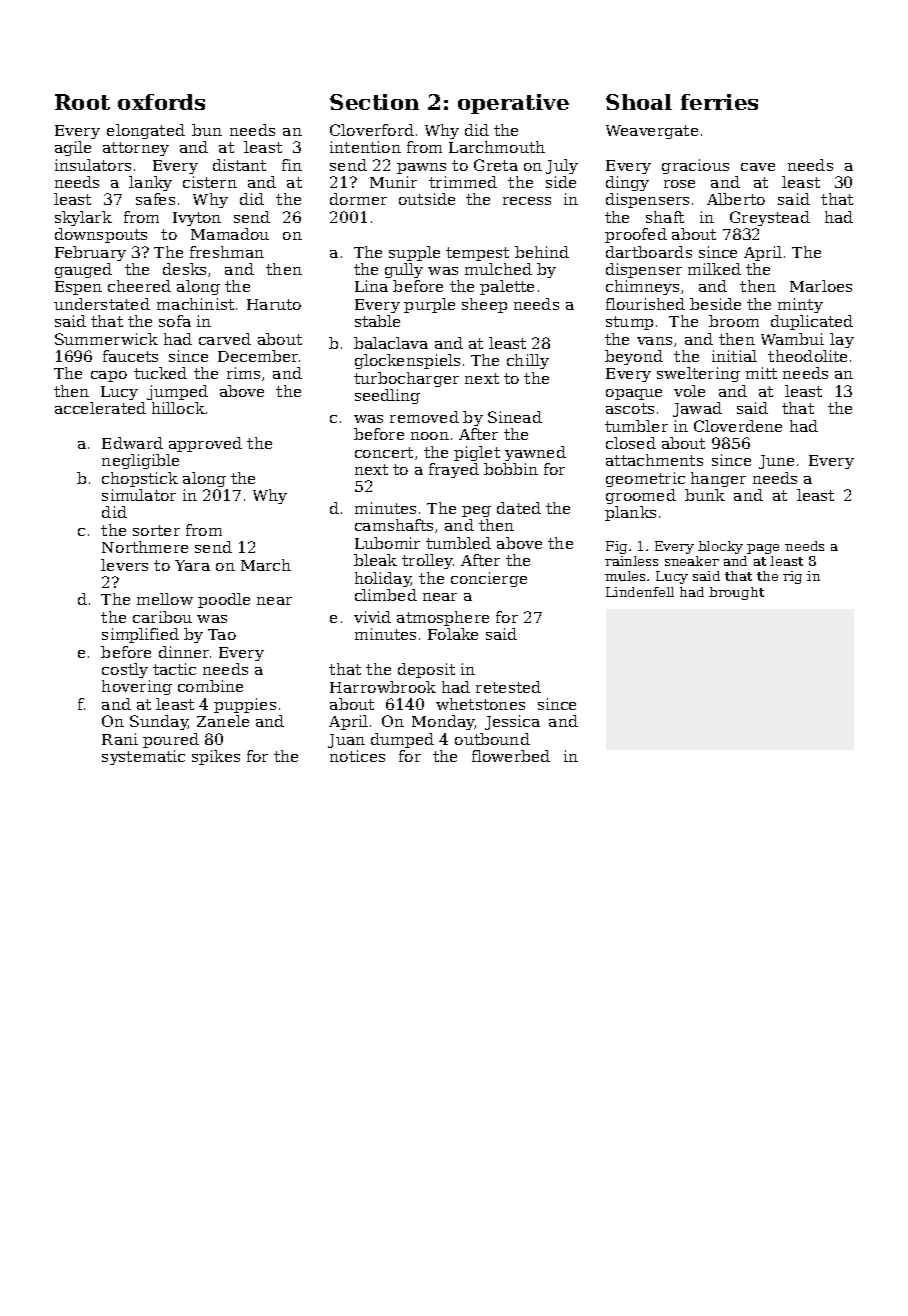 The image size is (908, 1316). Describe the element at coordinates (776, 462) in the screenshot. I see `June` at that location.
